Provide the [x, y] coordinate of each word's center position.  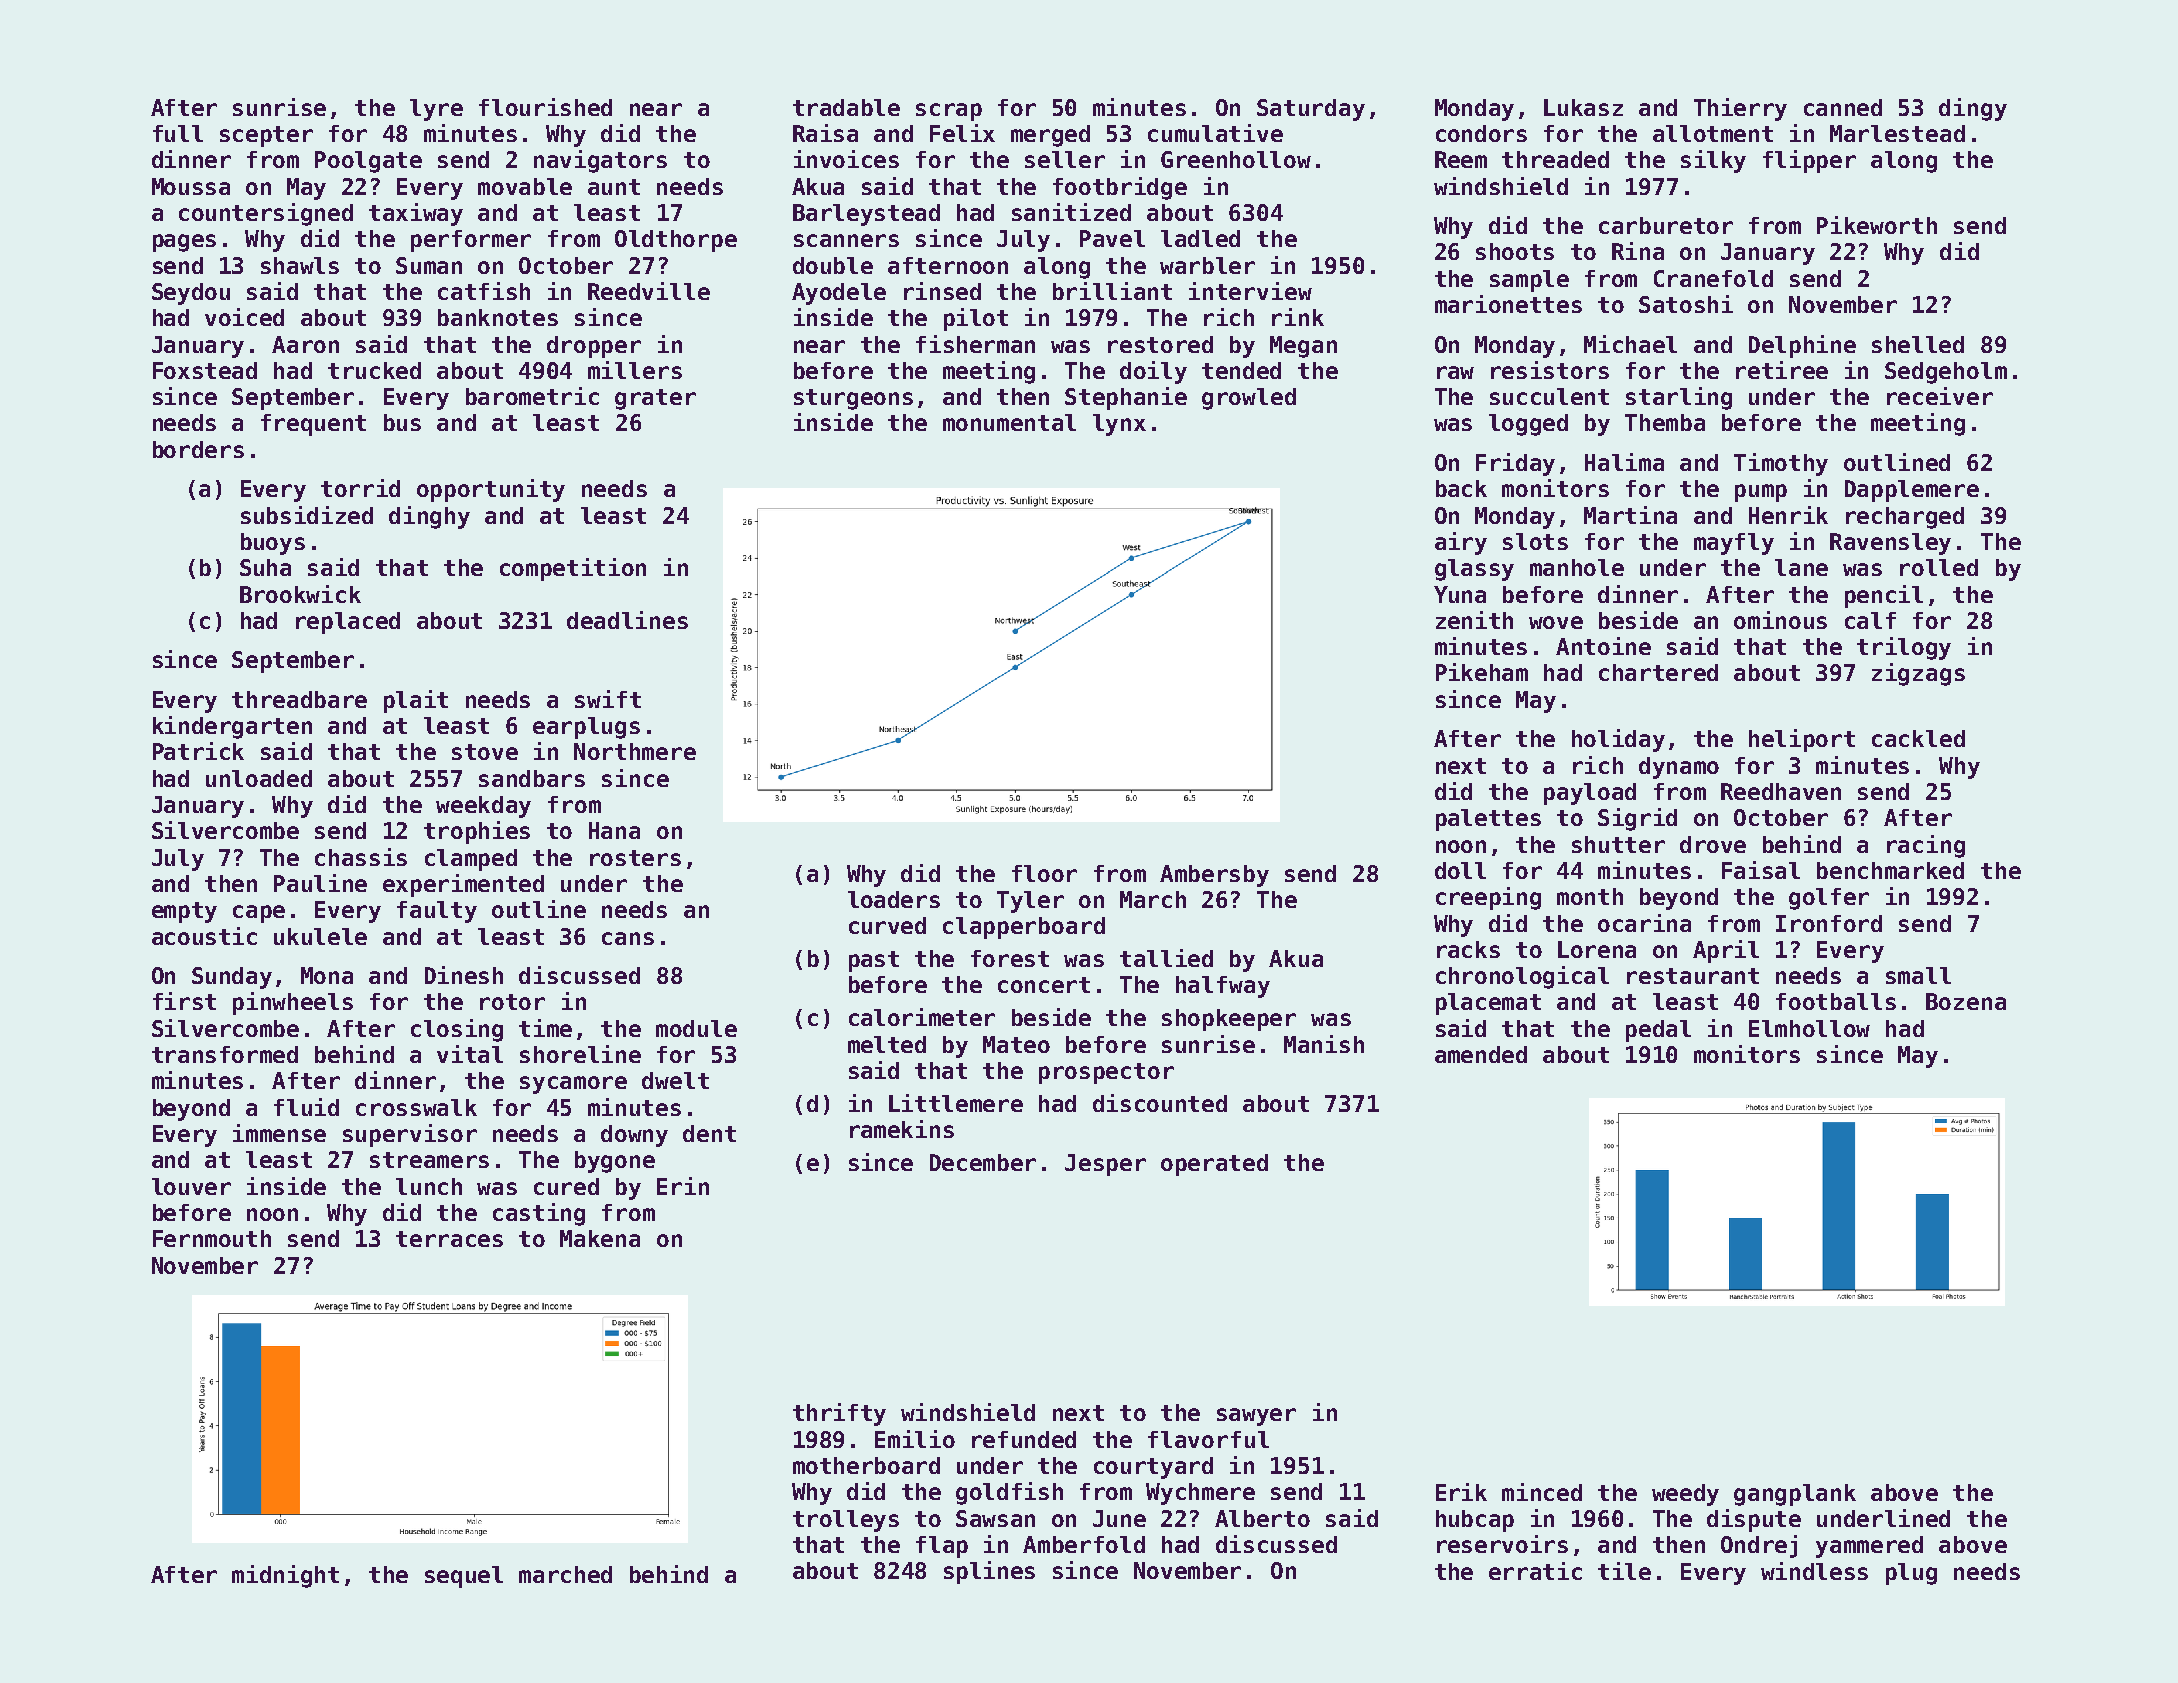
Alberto [1262, 1518]
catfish [484, 291]
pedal [1658, 1031]
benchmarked [1890, 870]
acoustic [204, 936]
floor [1044, 873]
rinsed [942, 291]
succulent [1549, 396]
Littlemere [956, 1103]
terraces [449, 1239]
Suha [265, 567]
